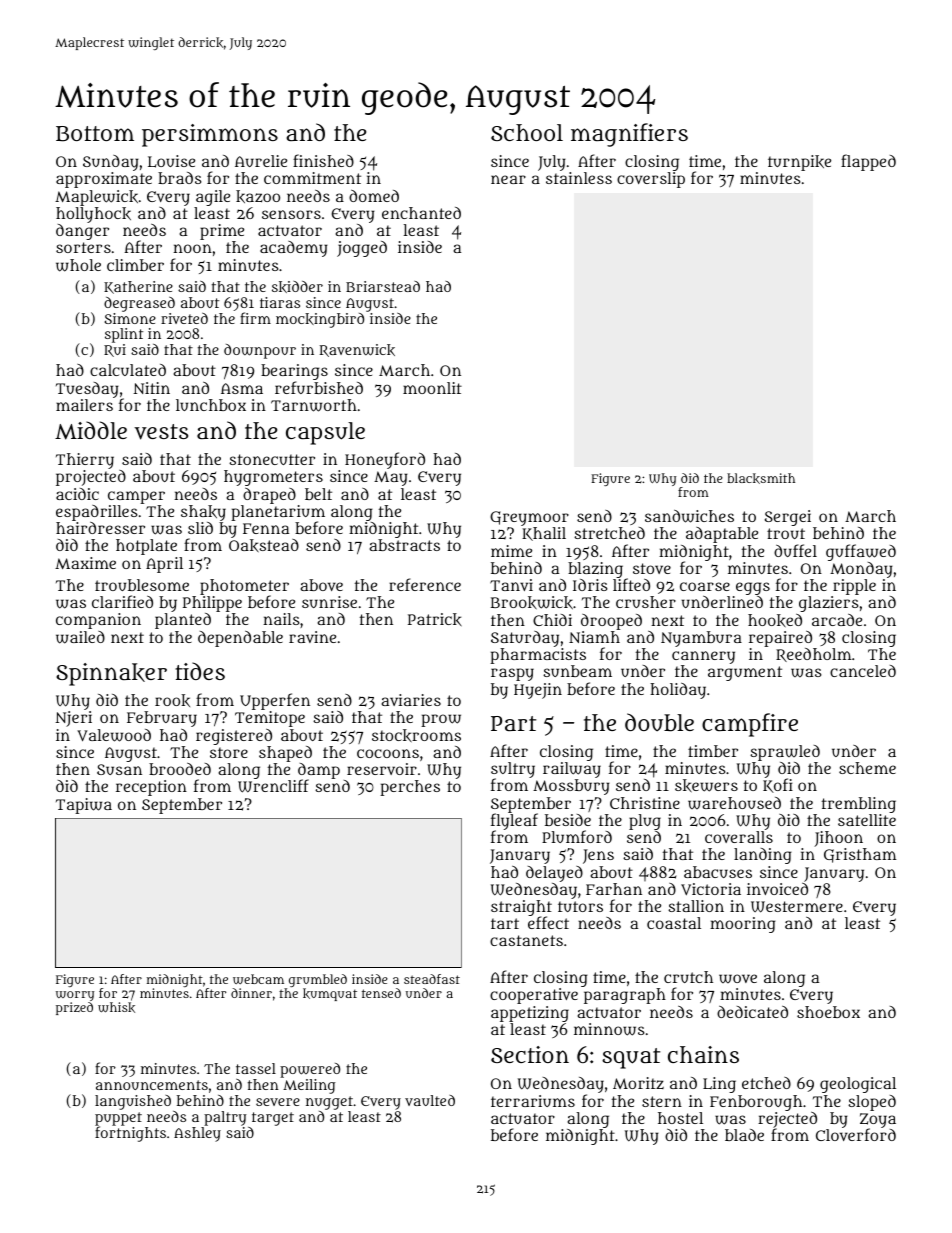  I want to click on Briarstead, so click(383, 286).
